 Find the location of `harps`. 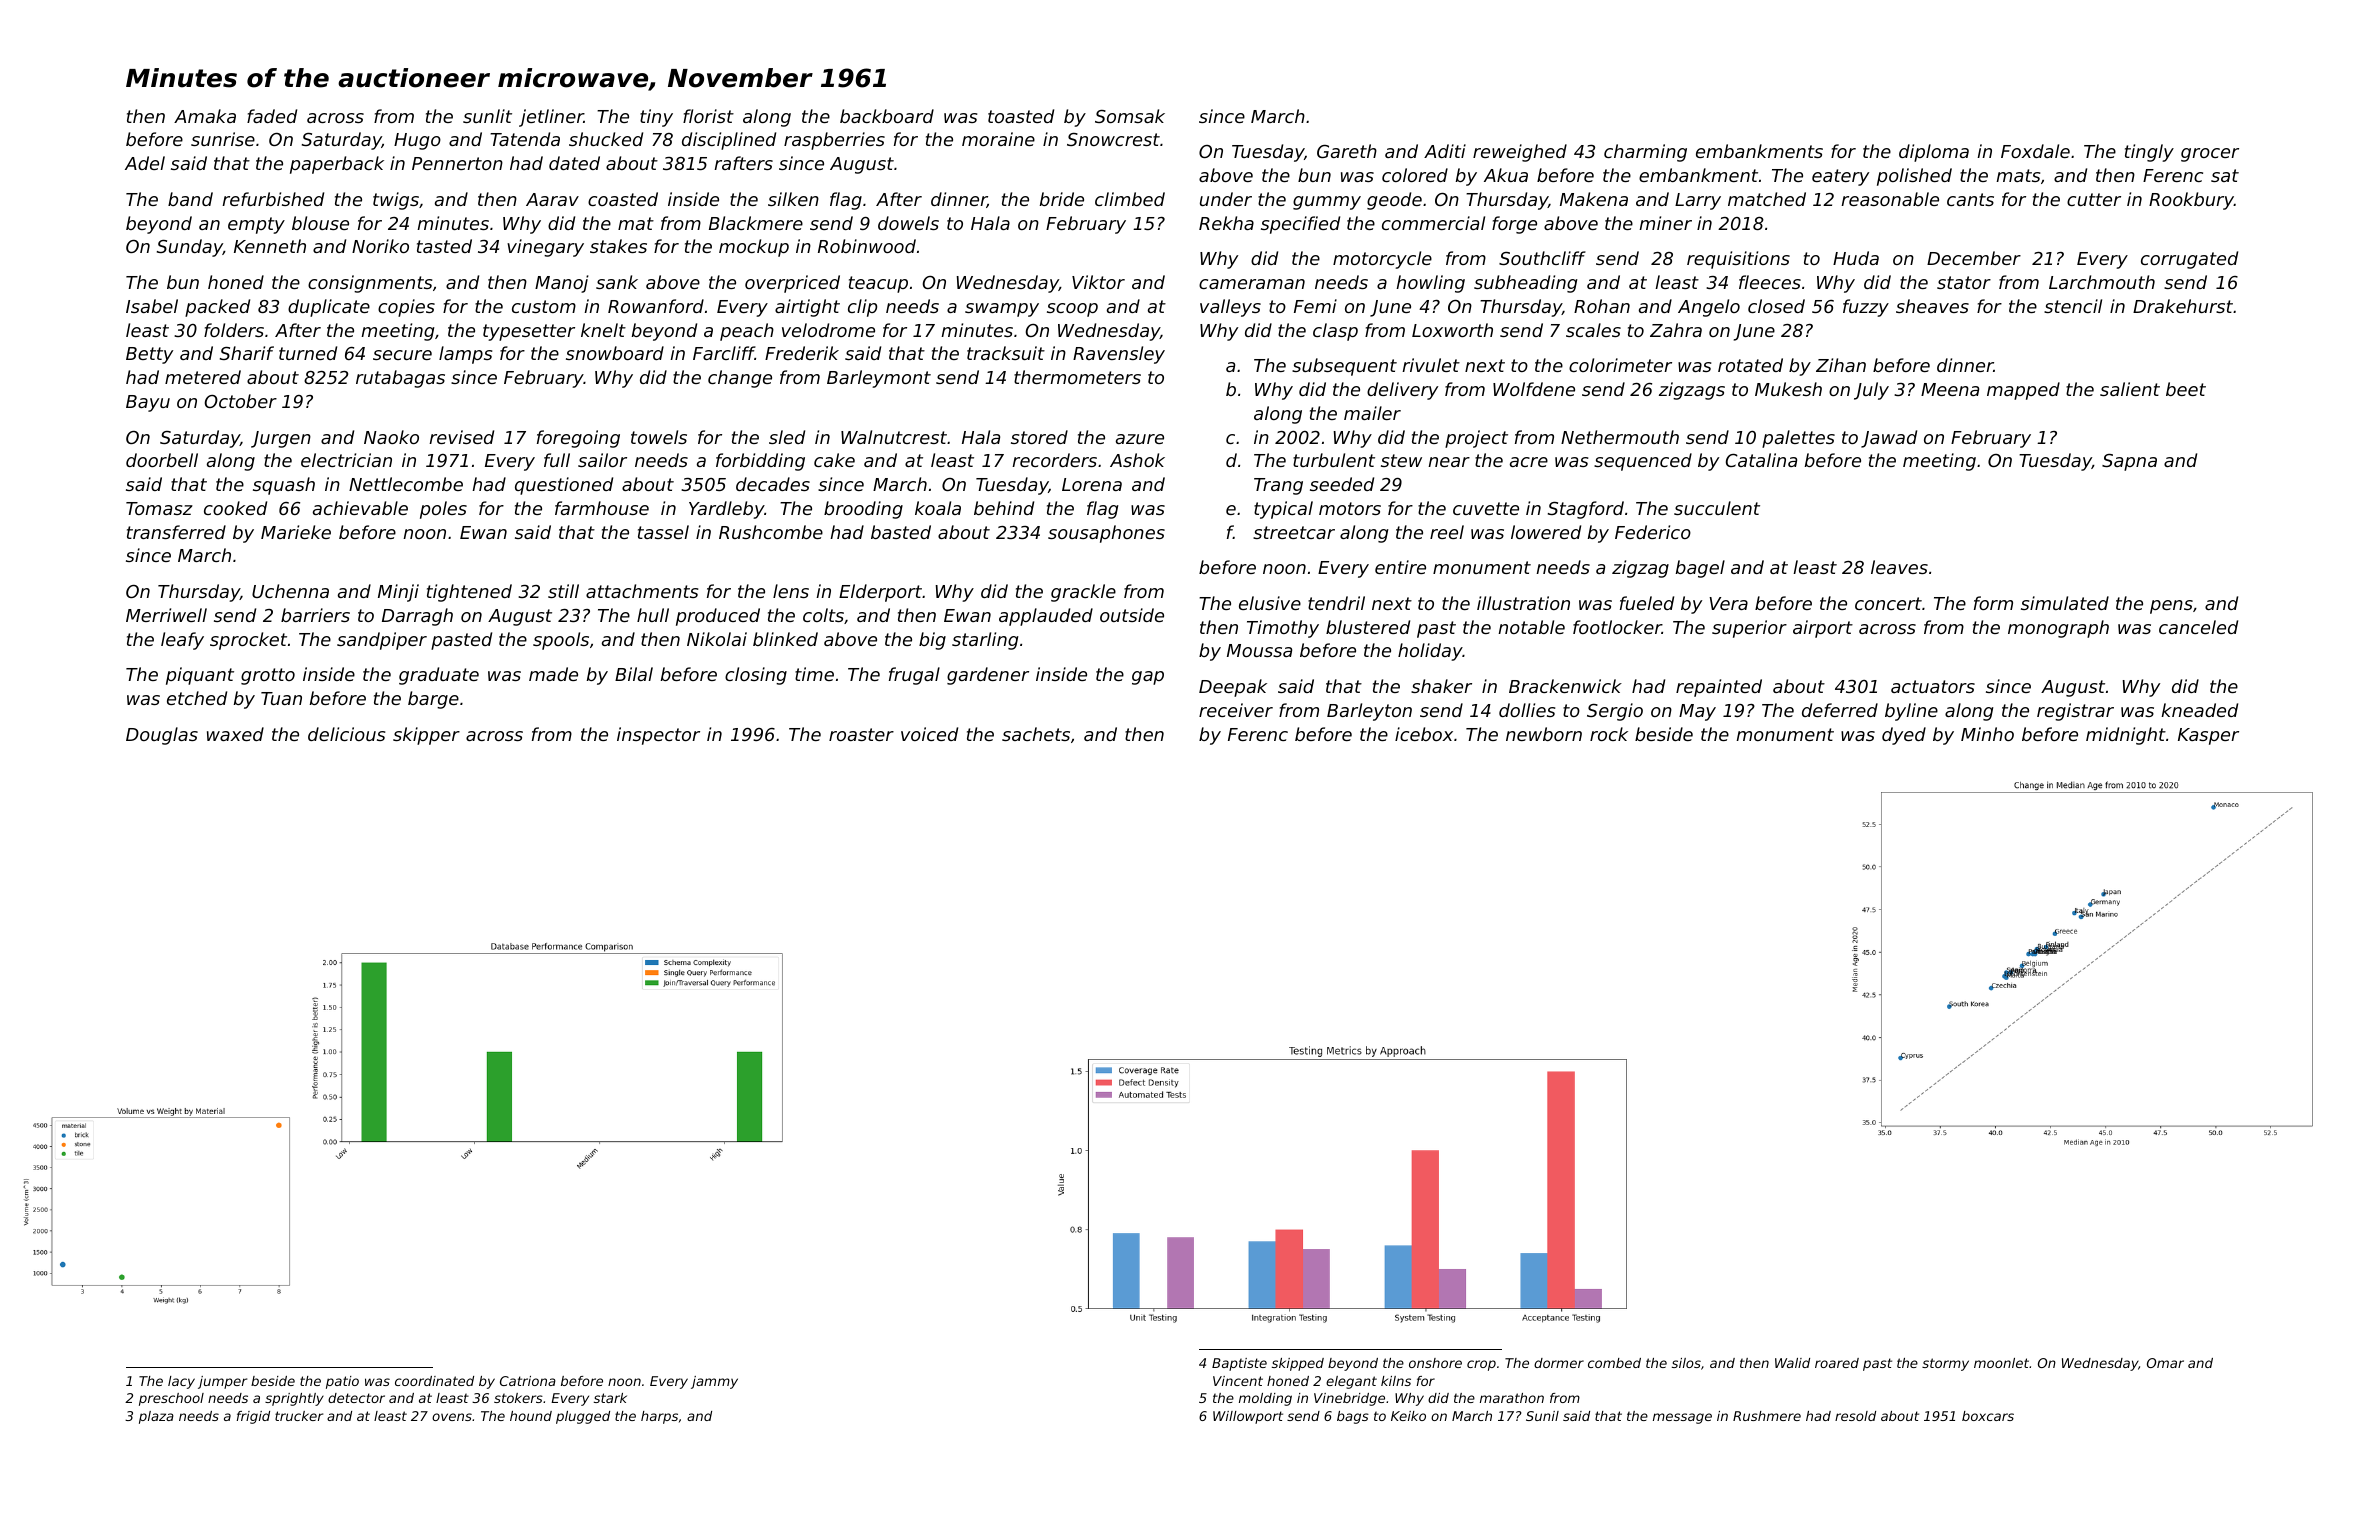

harps is located at coordinates (659, 1417).
